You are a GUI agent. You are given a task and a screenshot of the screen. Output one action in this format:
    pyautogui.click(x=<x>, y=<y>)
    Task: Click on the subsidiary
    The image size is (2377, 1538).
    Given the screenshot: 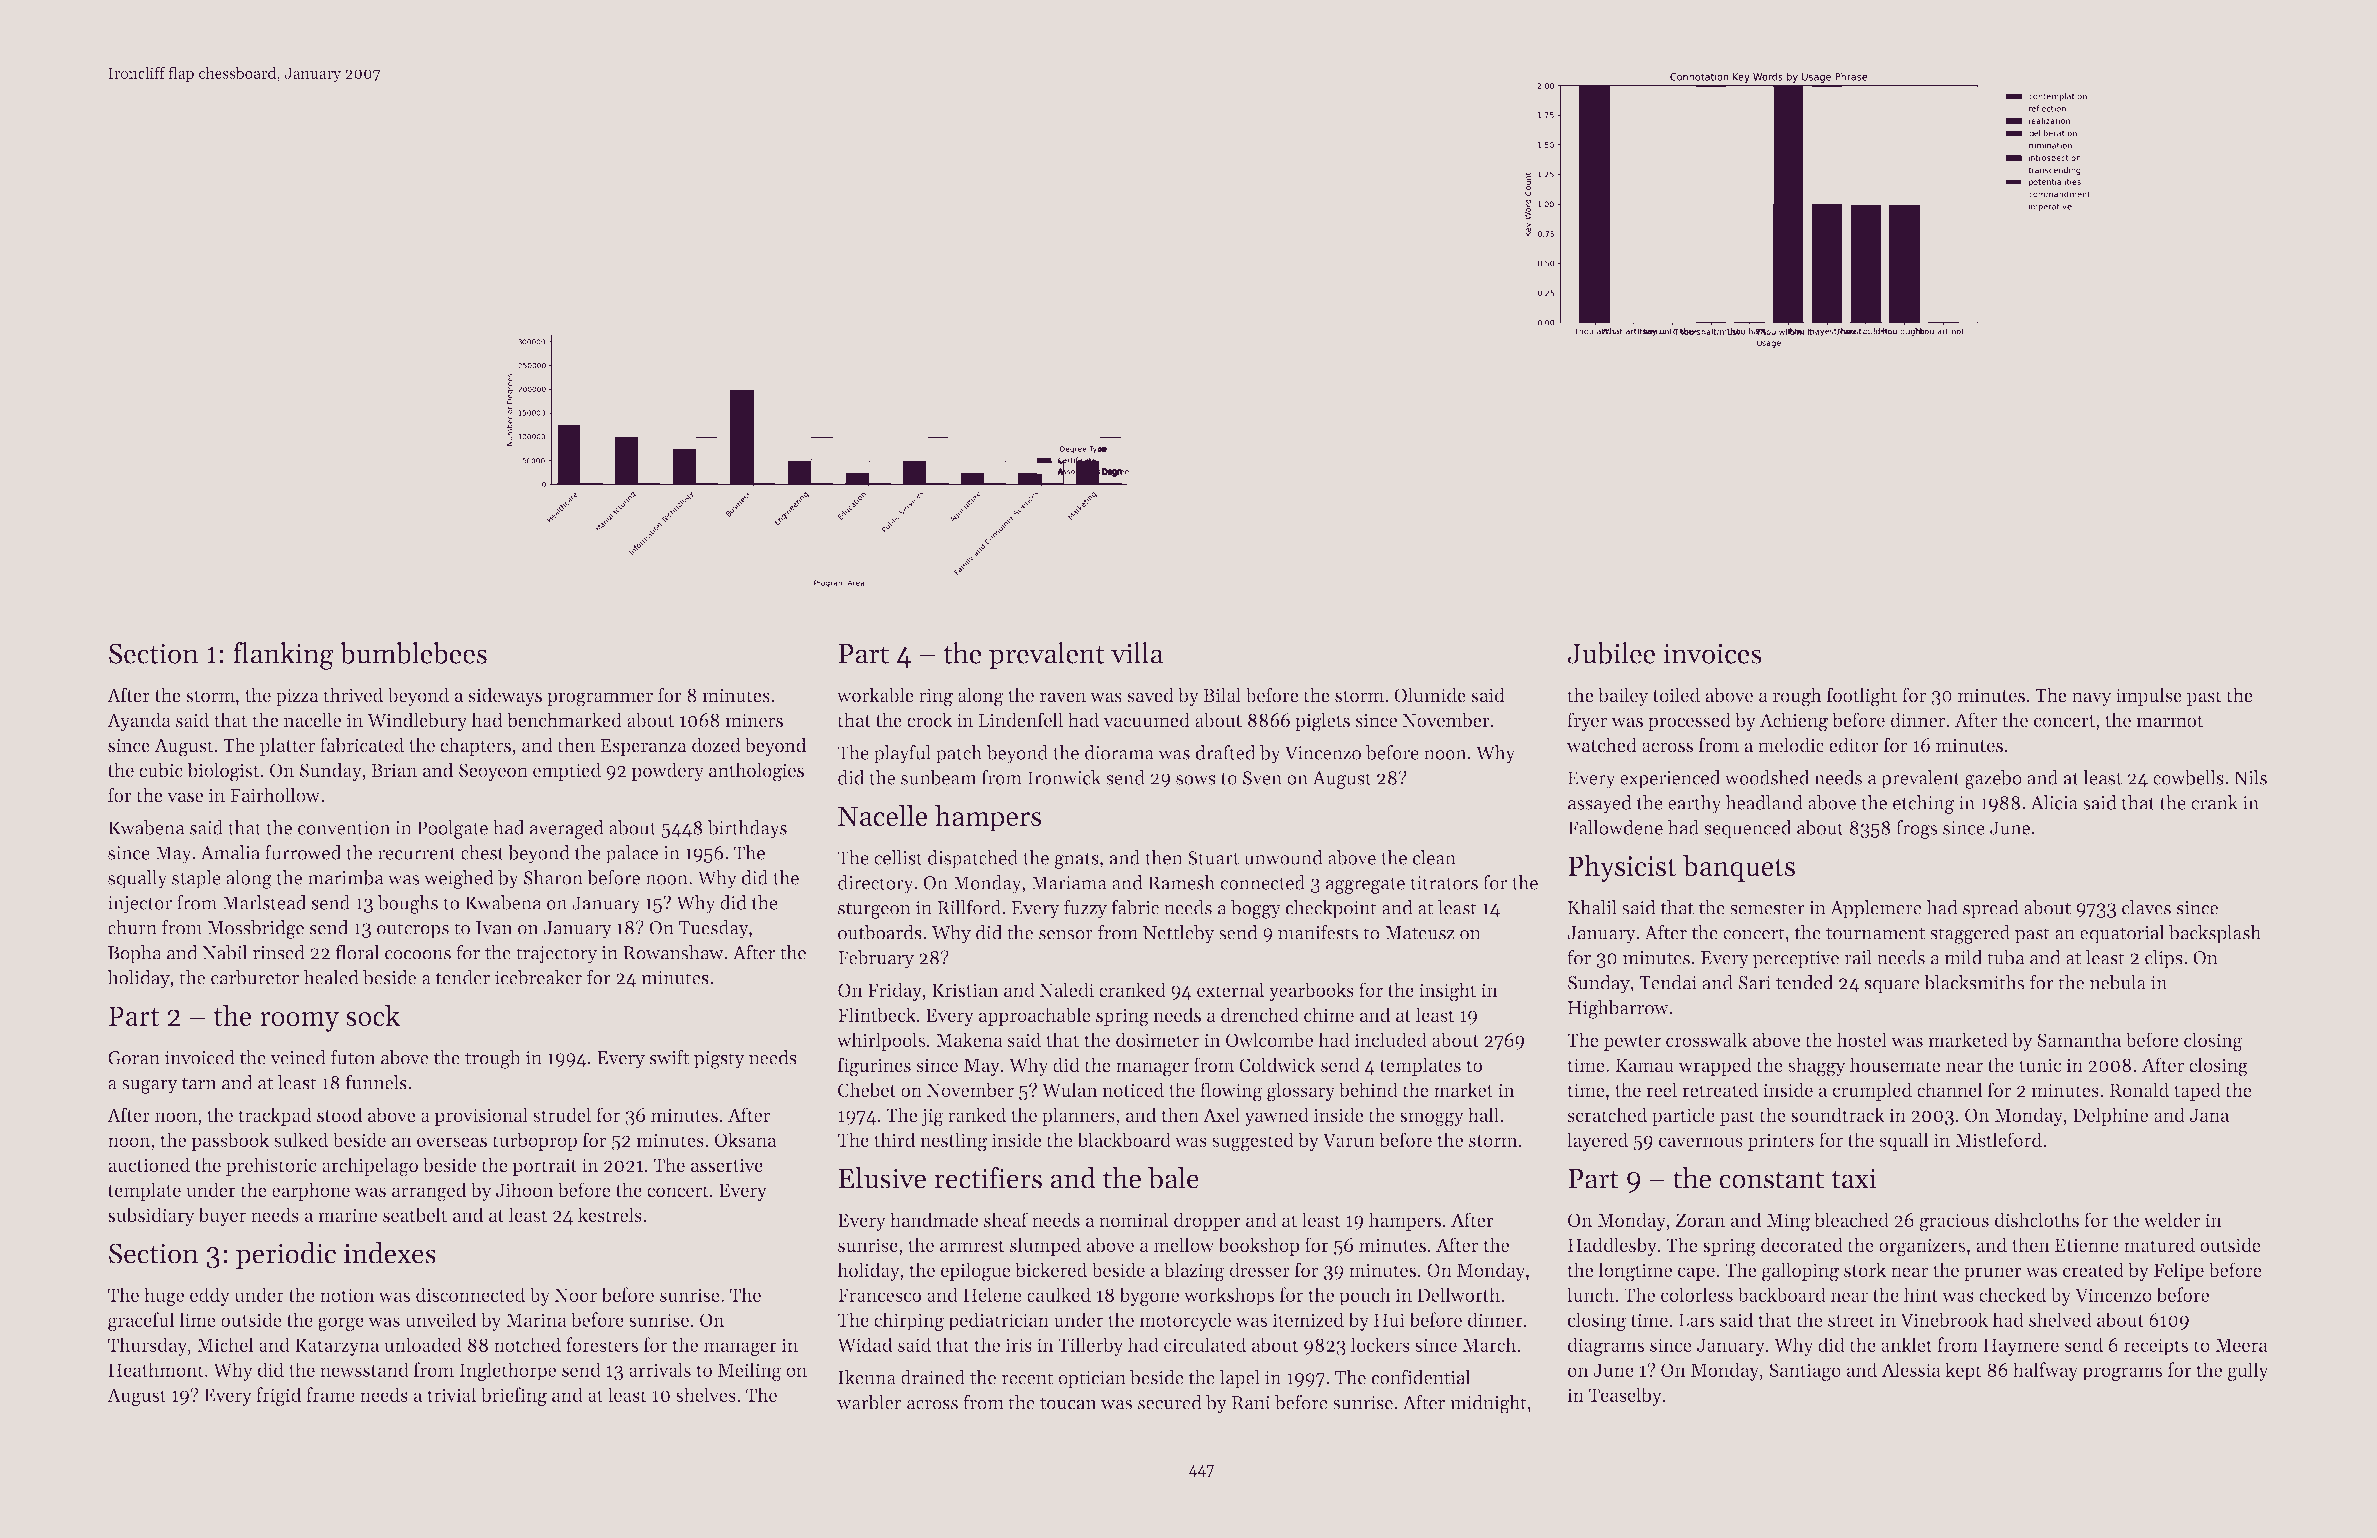 What is the action you would take?
    pyautogui.click(x=151, y=1216)
